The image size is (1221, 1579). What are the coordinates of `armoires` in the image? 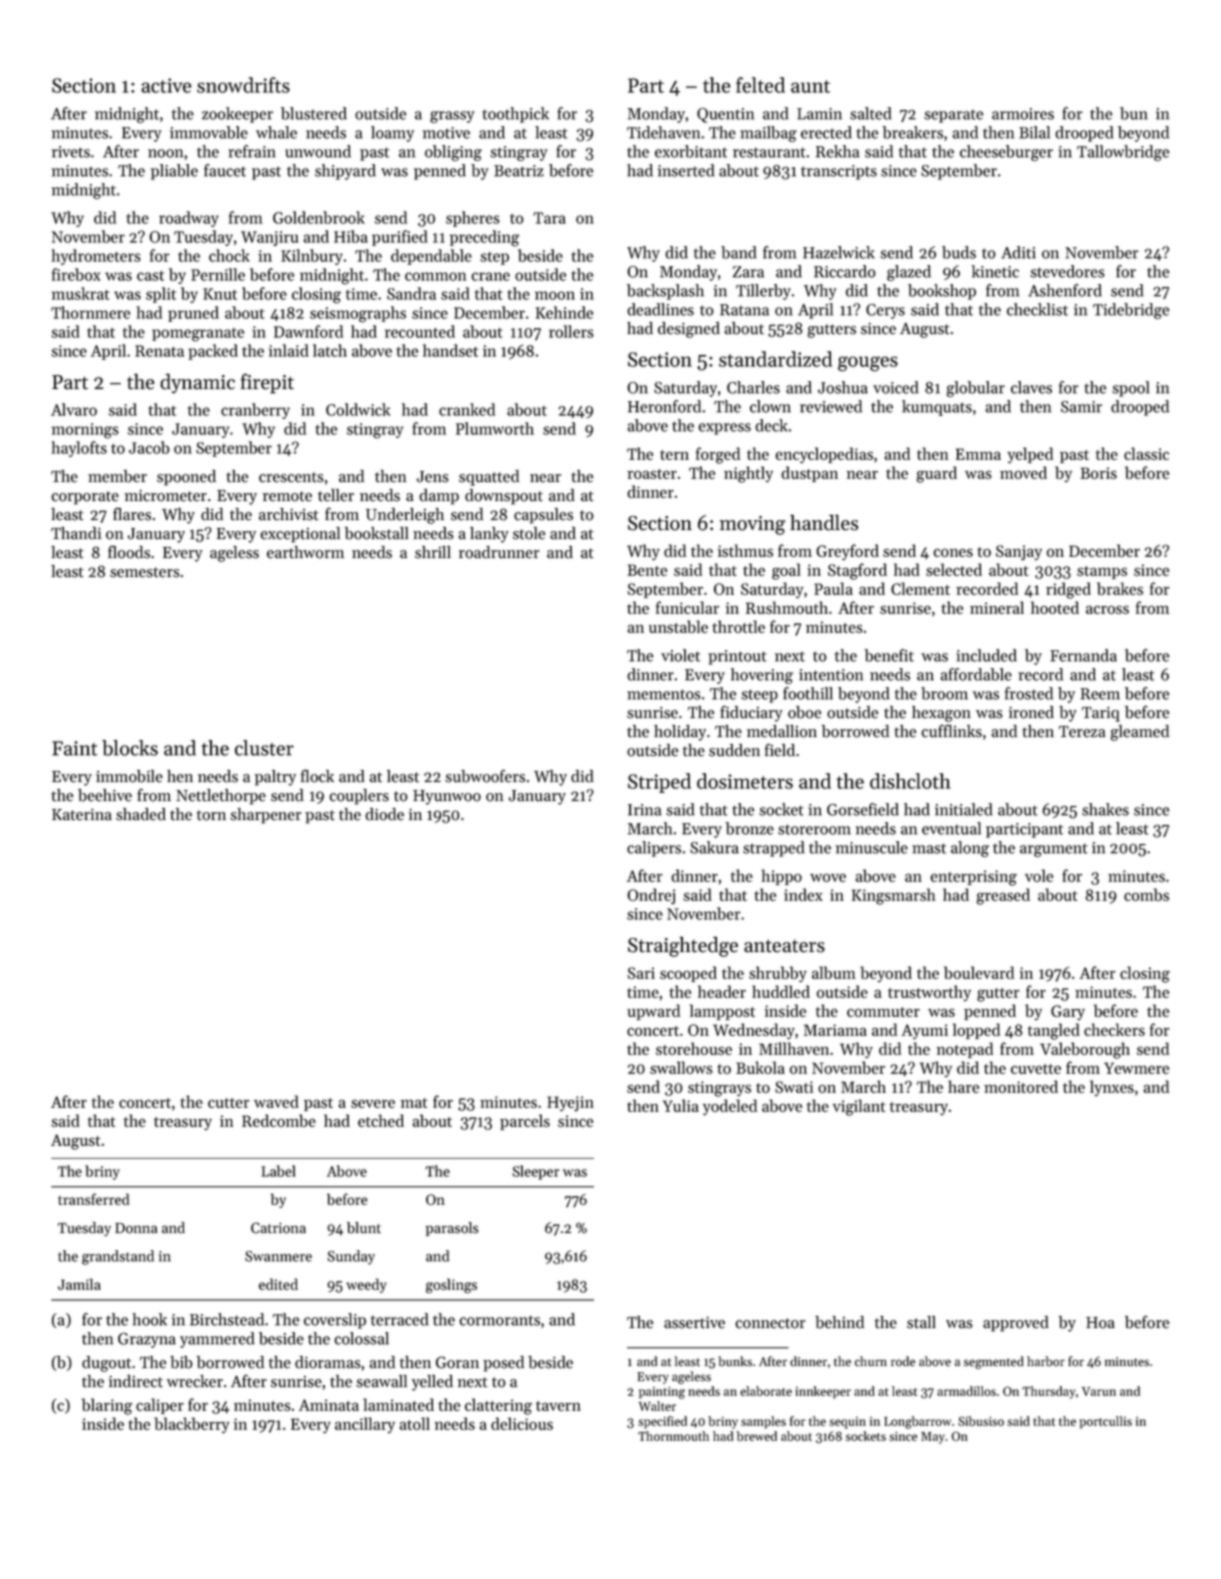 It's located at (1023, 114).
